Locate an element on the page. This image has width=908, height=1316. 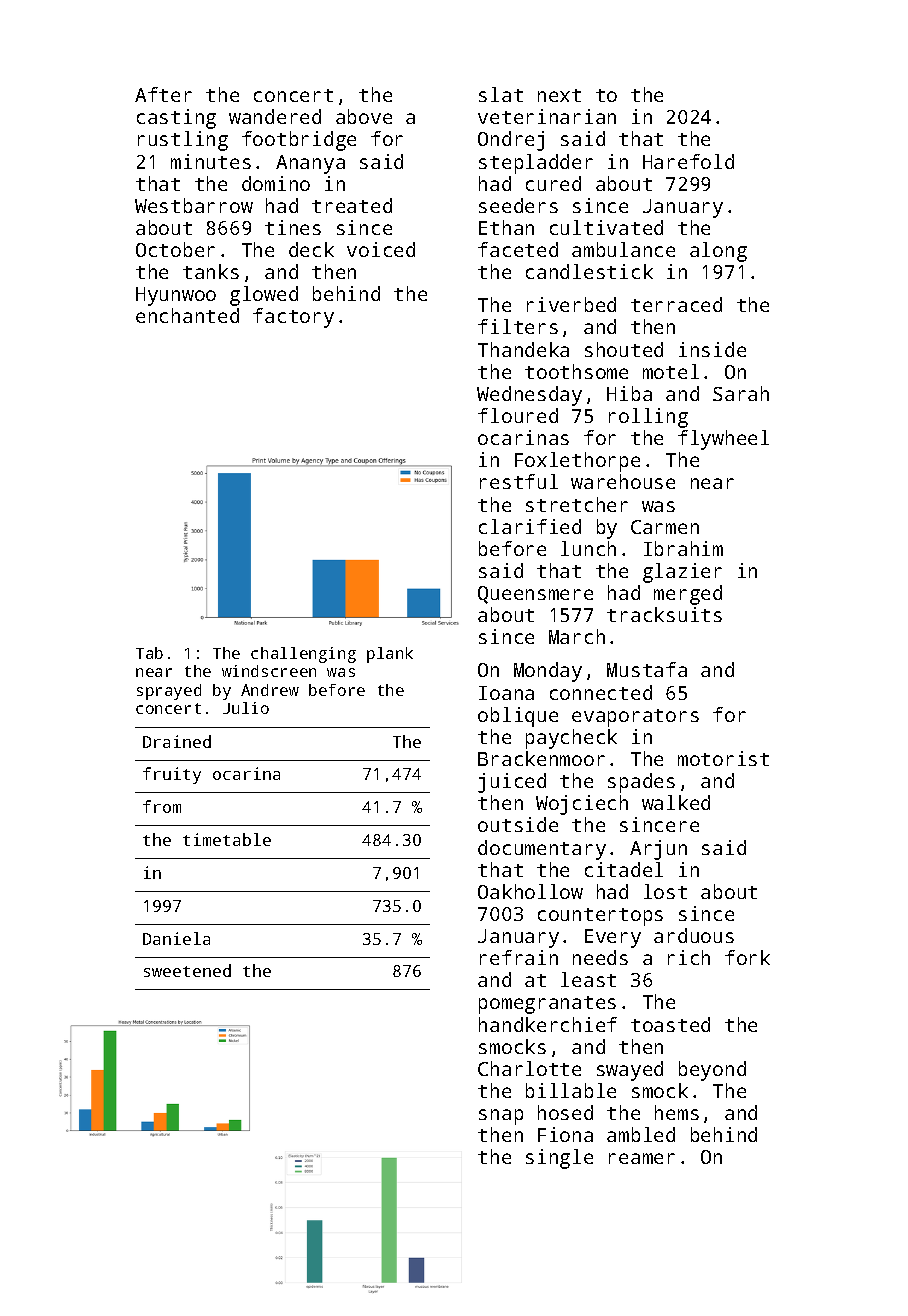
wandered is located at coordinates (275, 116).
